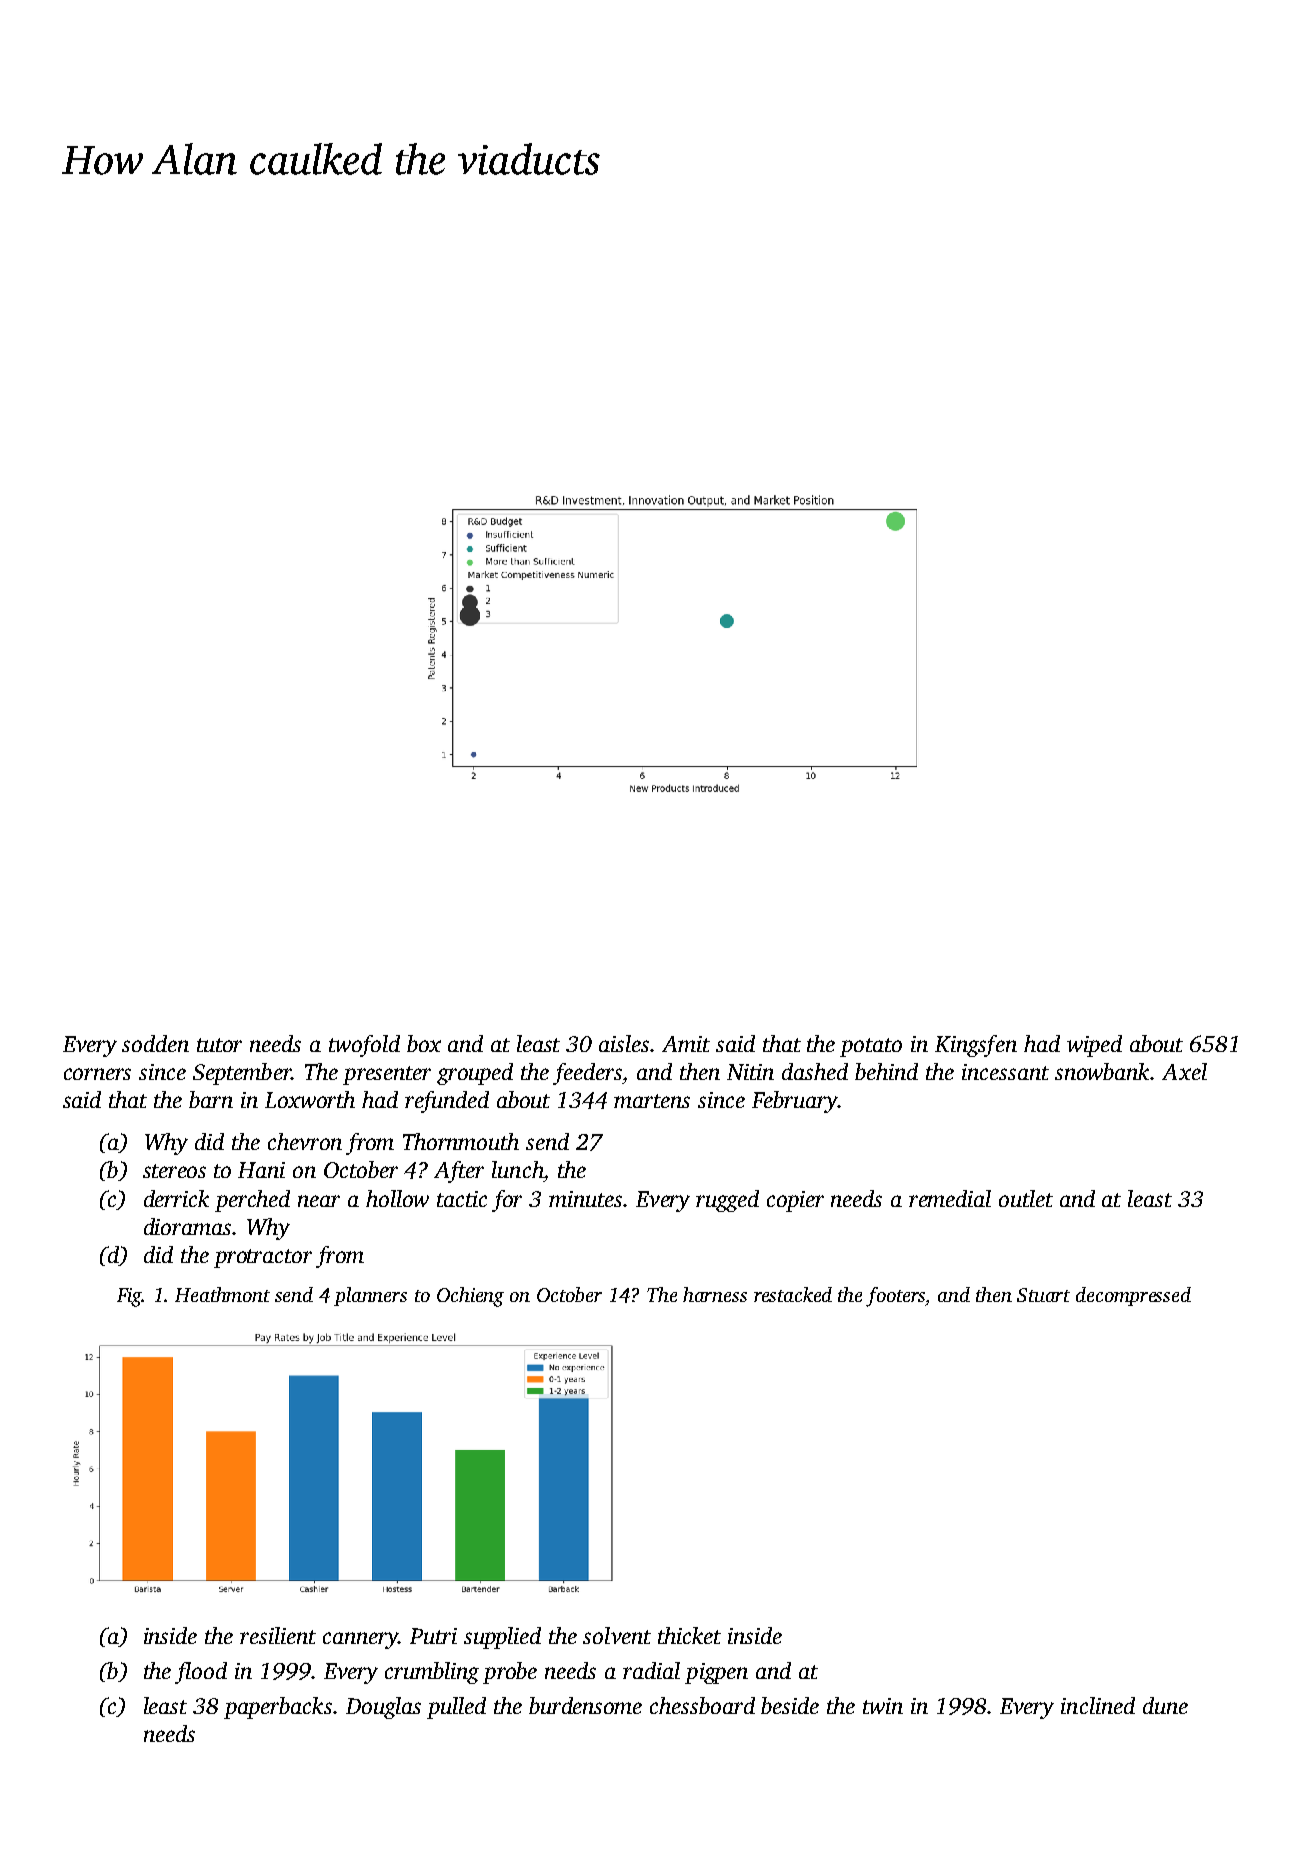 The height and width of the screenshot is (1850, 1308). Describe the element at coordinates (1165, 1705) in the screenshot. I see `dune` at that location.
